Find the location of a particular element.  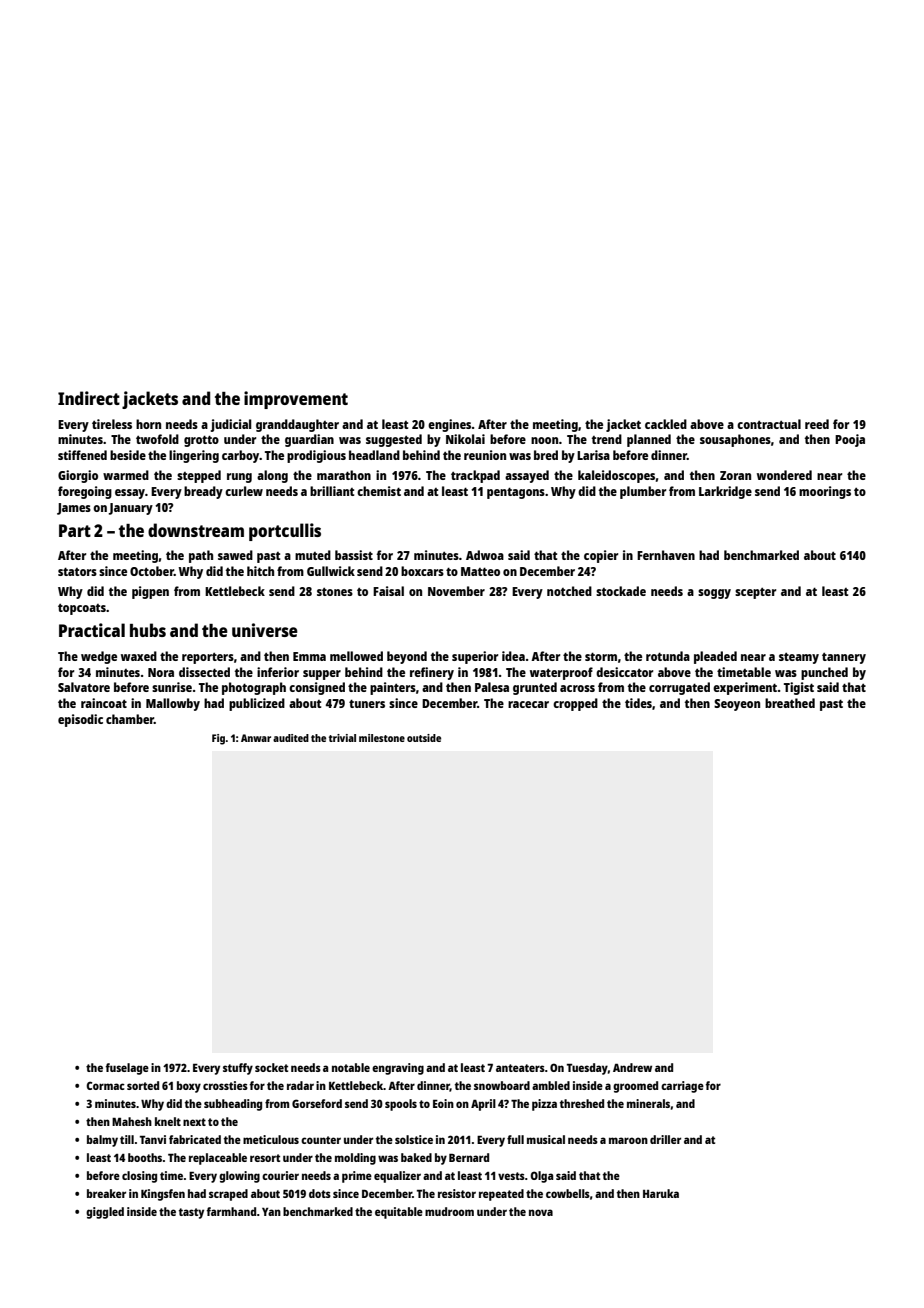

November is located at coordinates (456, 591).
